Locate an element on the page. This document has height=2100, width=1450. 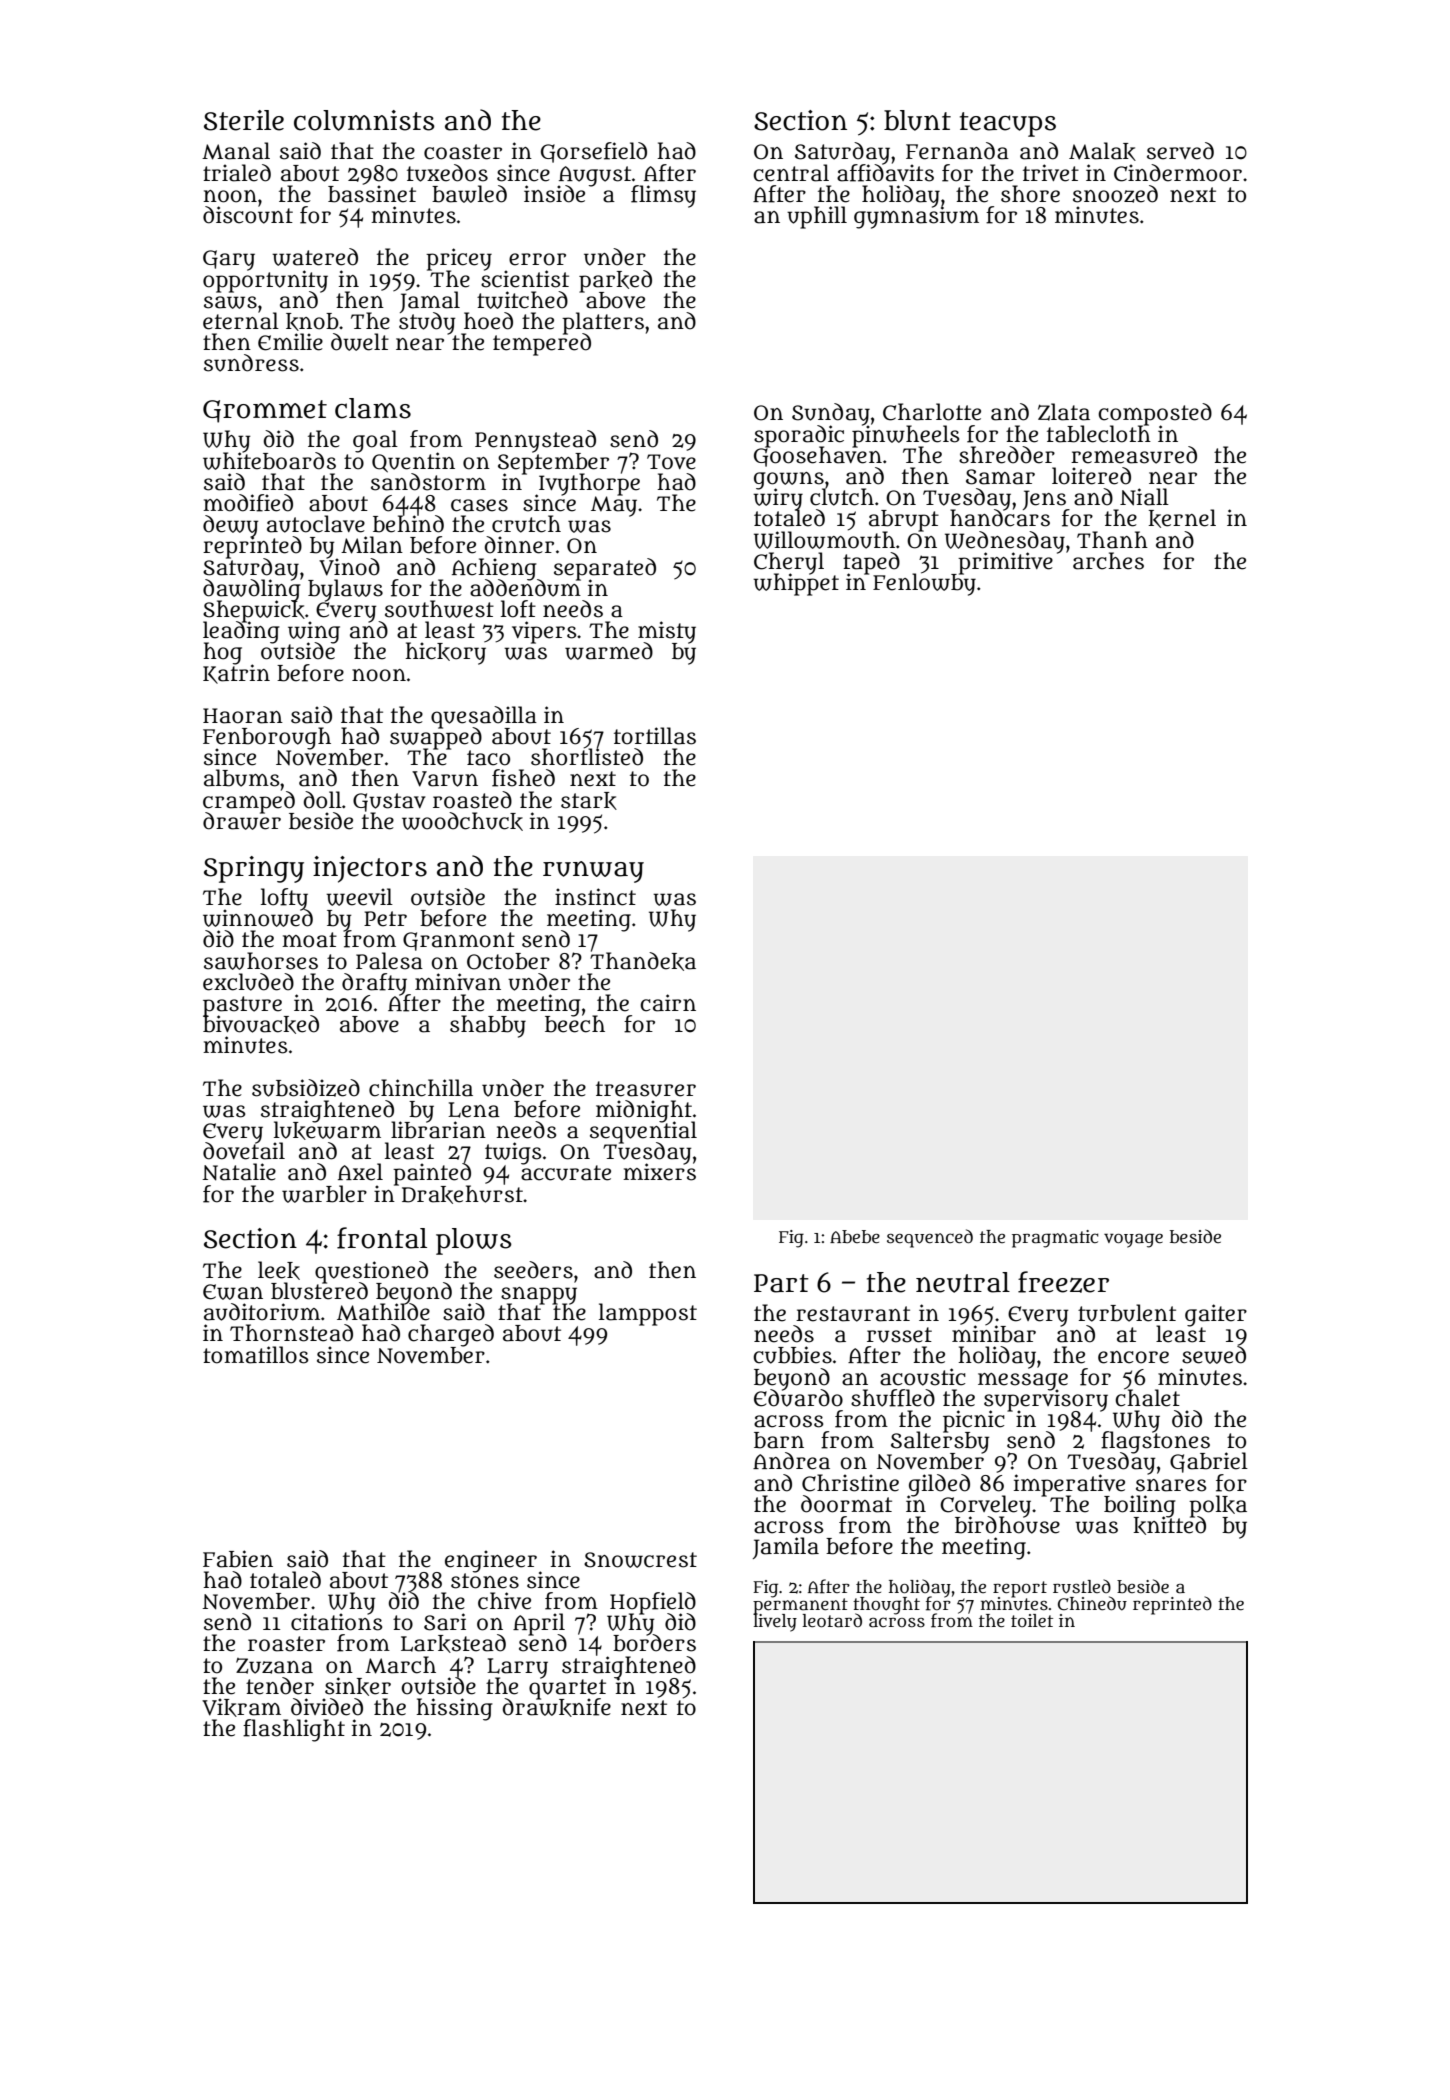
affidavits is located at coordinates (885, 173).
